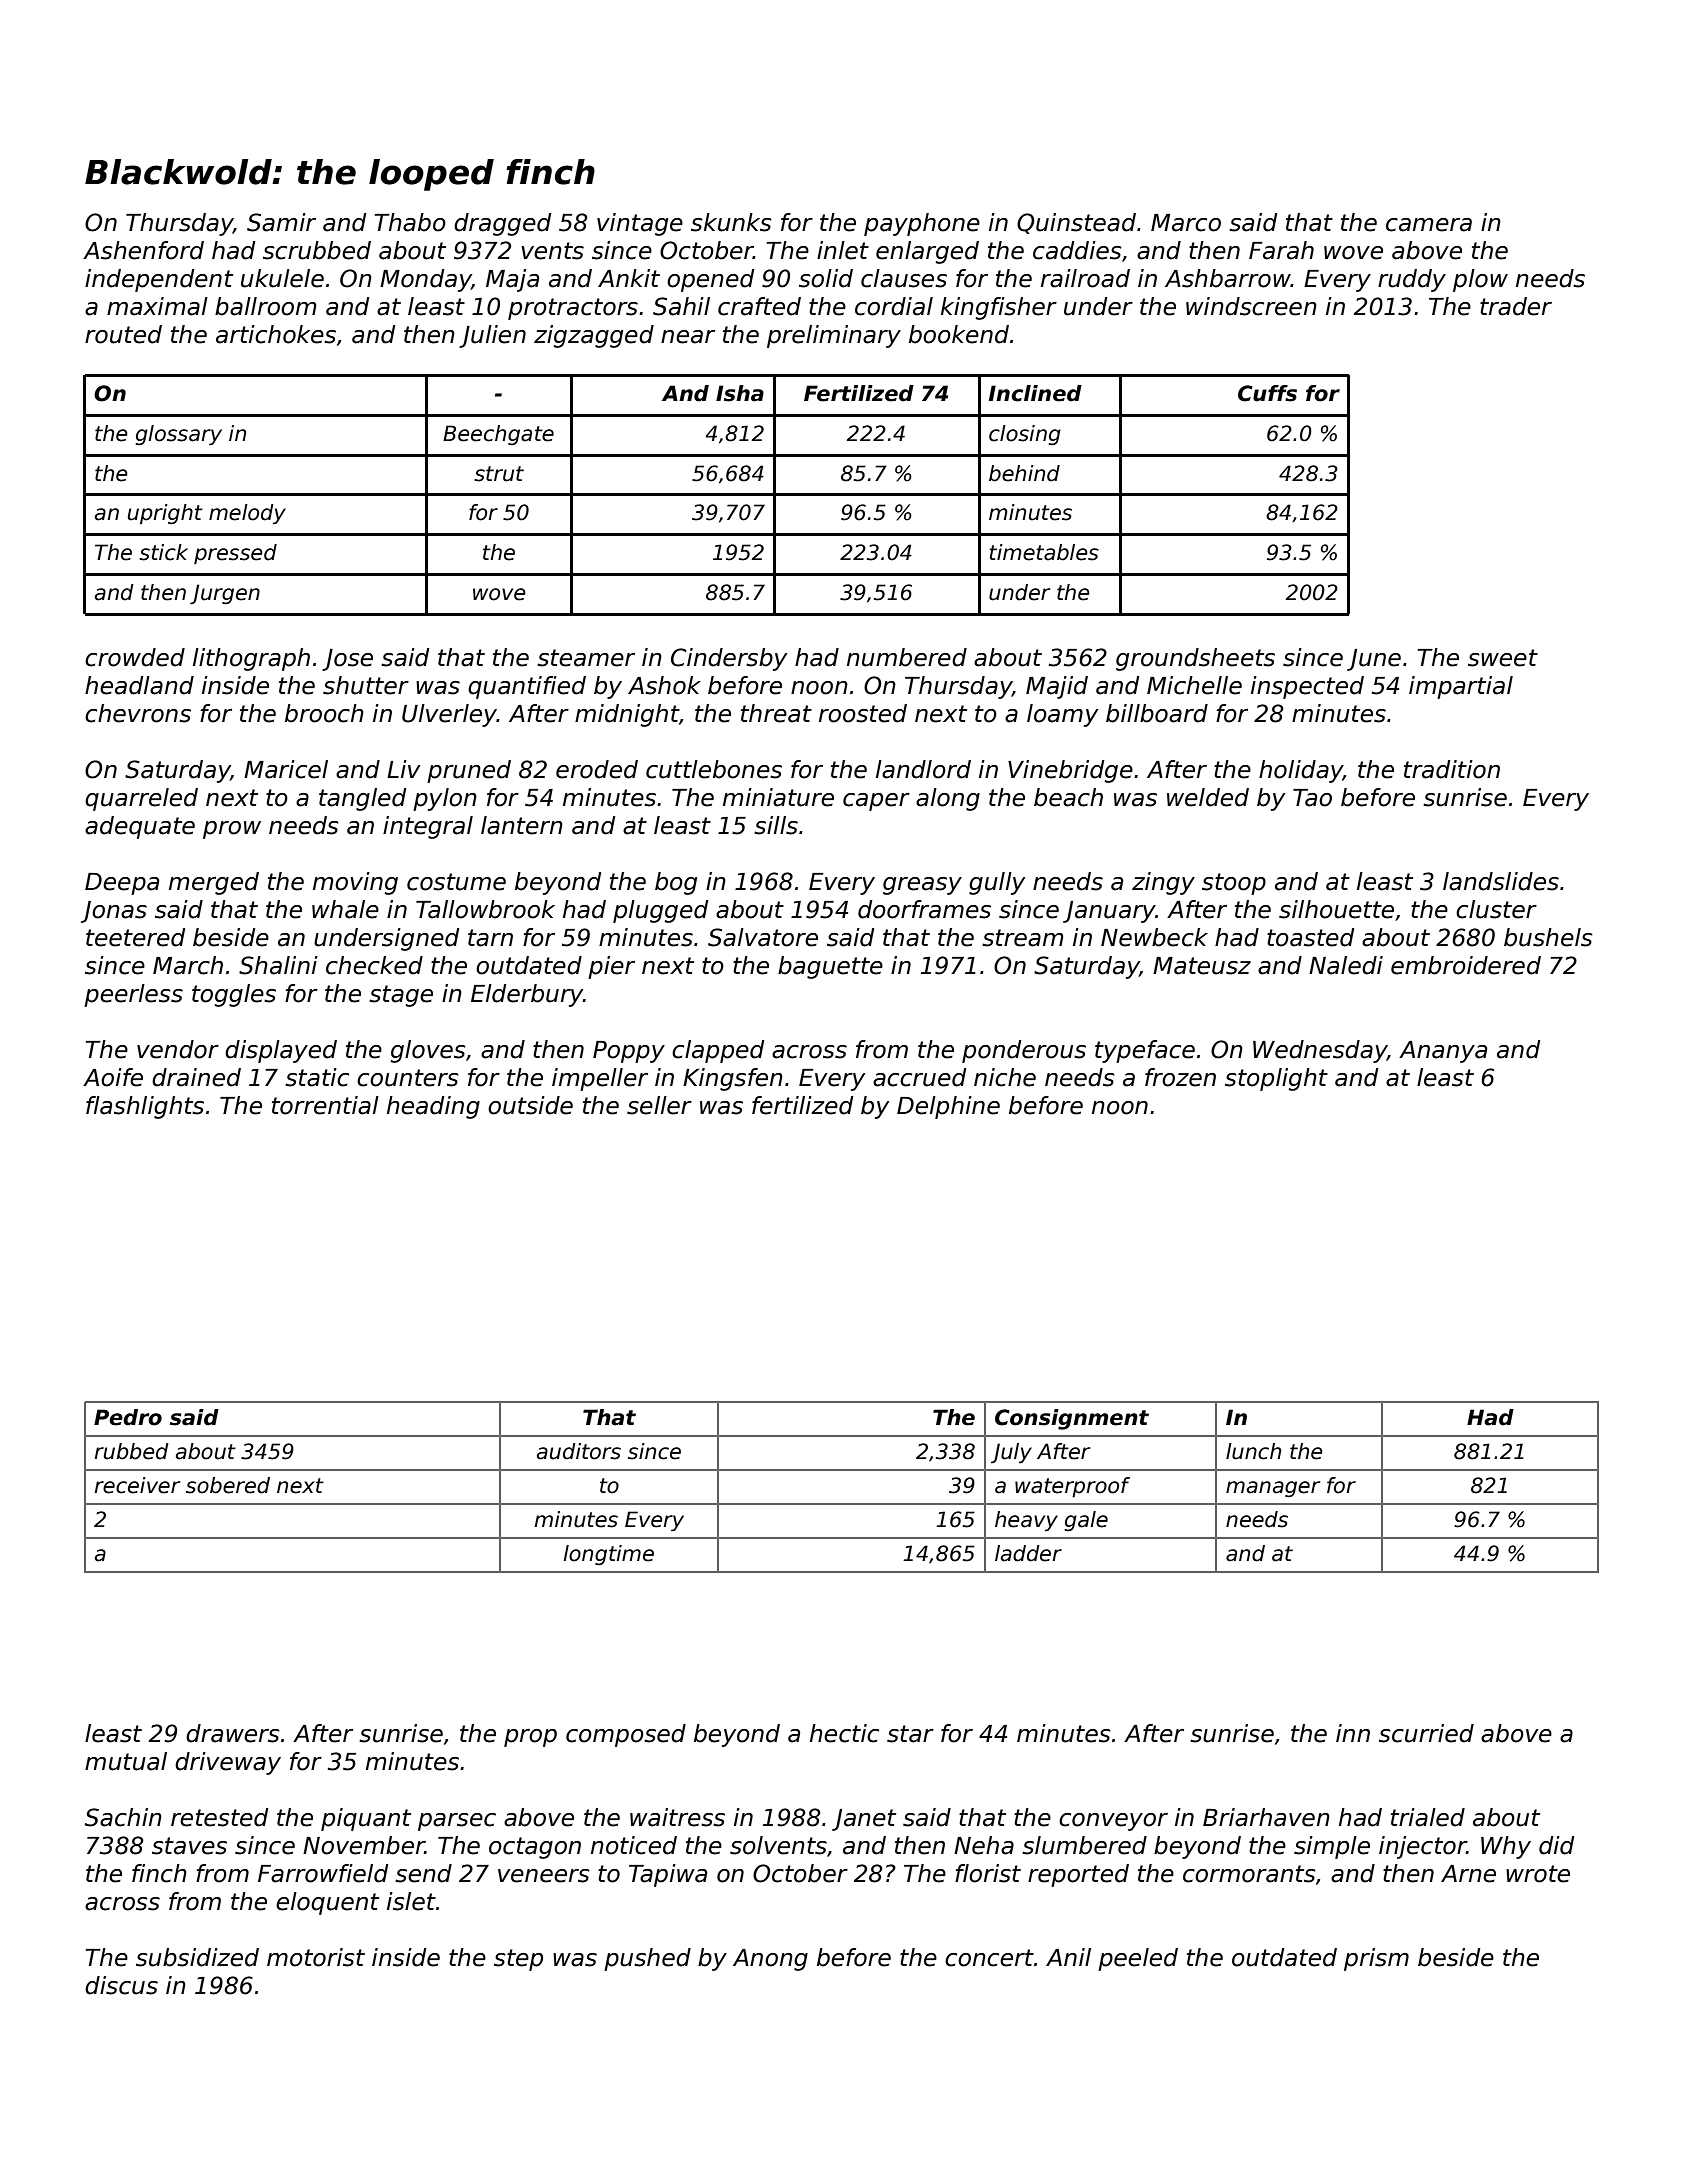 This page has height=2178, width=1683. What do you see at coordinates (123, 334) in the page?
I see `routed` at bounding box center [123, 334].
